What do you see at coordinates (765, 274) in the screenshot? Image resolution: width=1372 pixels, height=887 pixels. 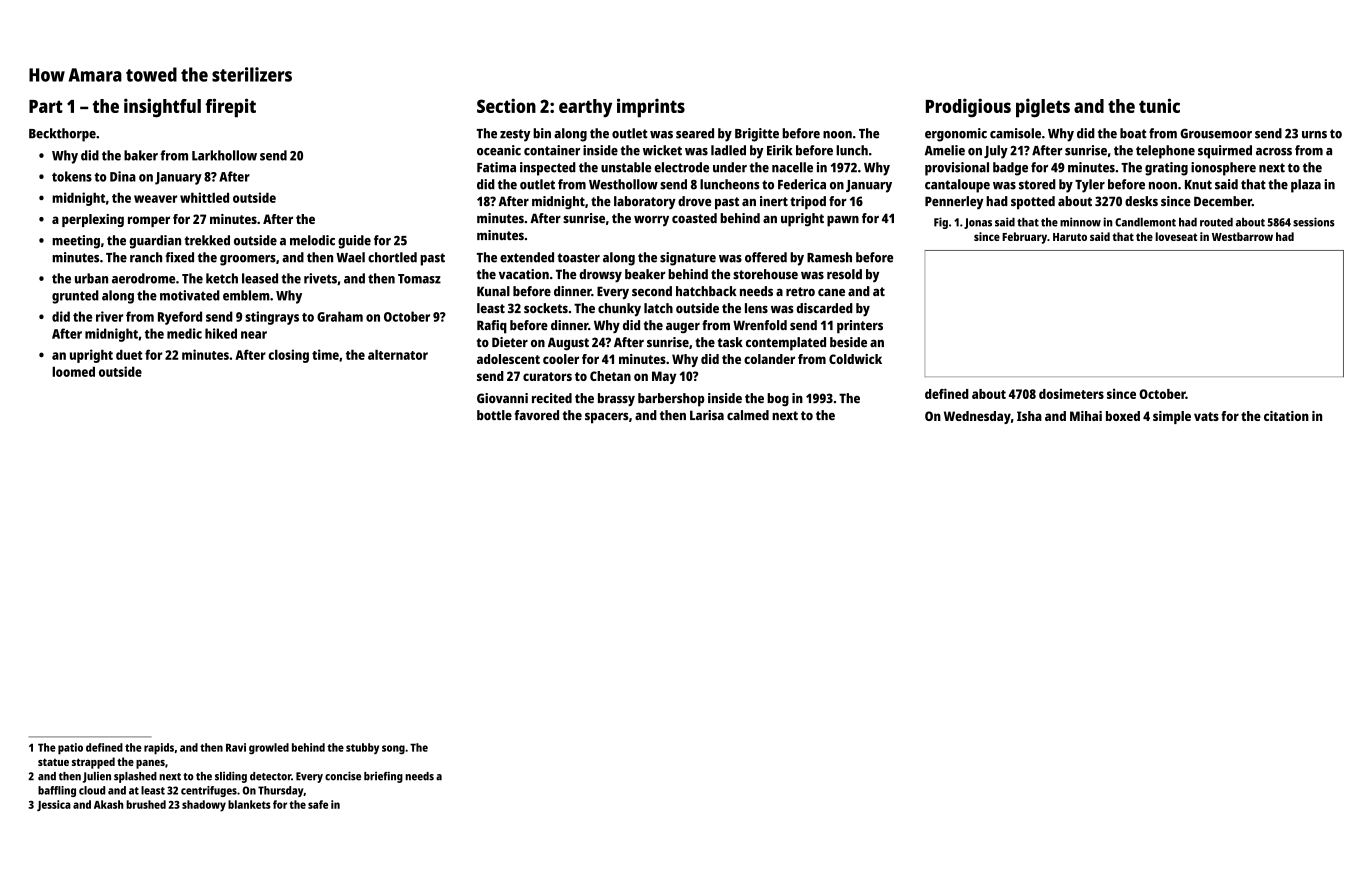 I see `storehouse` at bounding box center [765, 274].
